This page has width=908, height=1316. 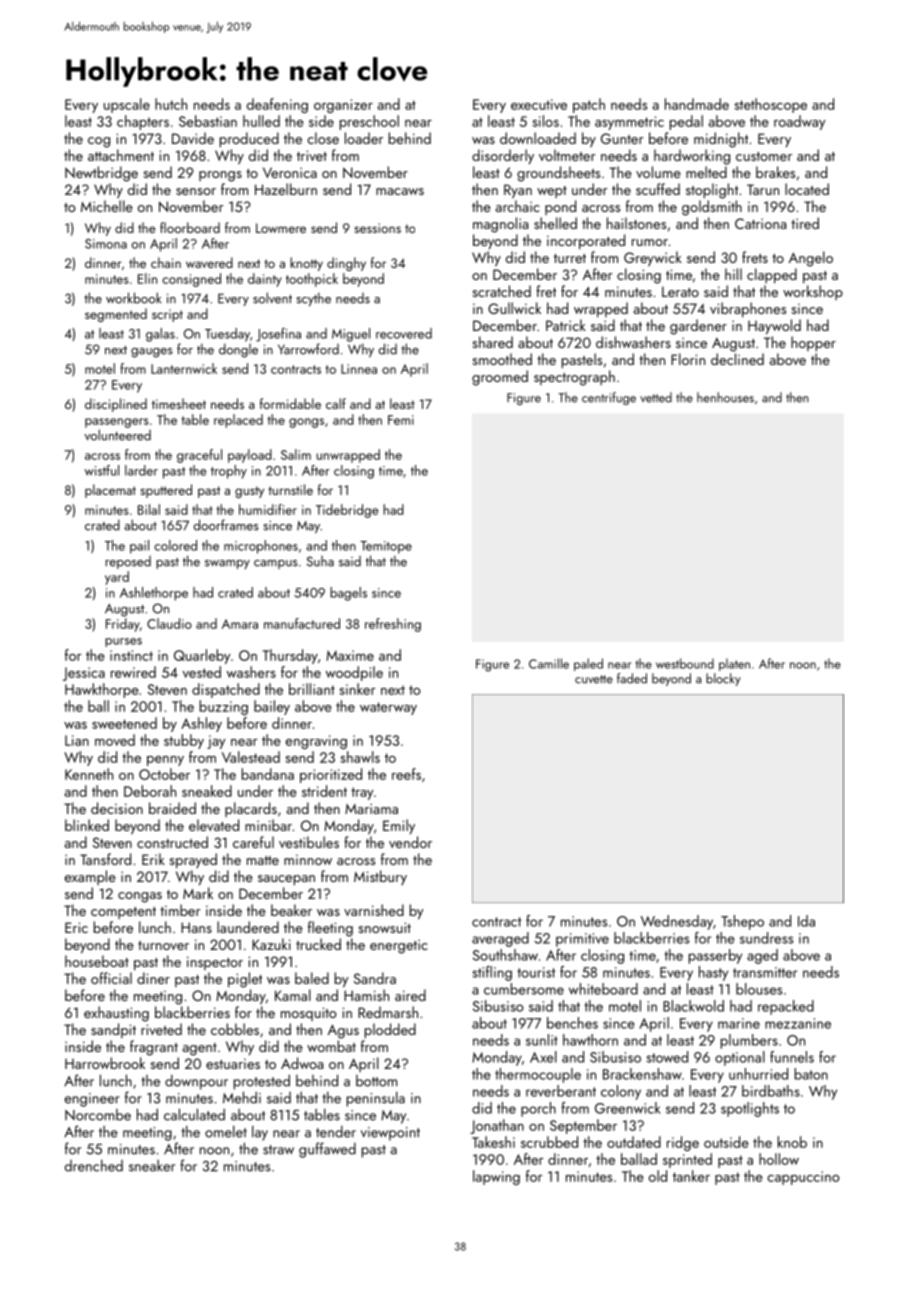 I want to click on doorframes, so click(x=226, y=525).
